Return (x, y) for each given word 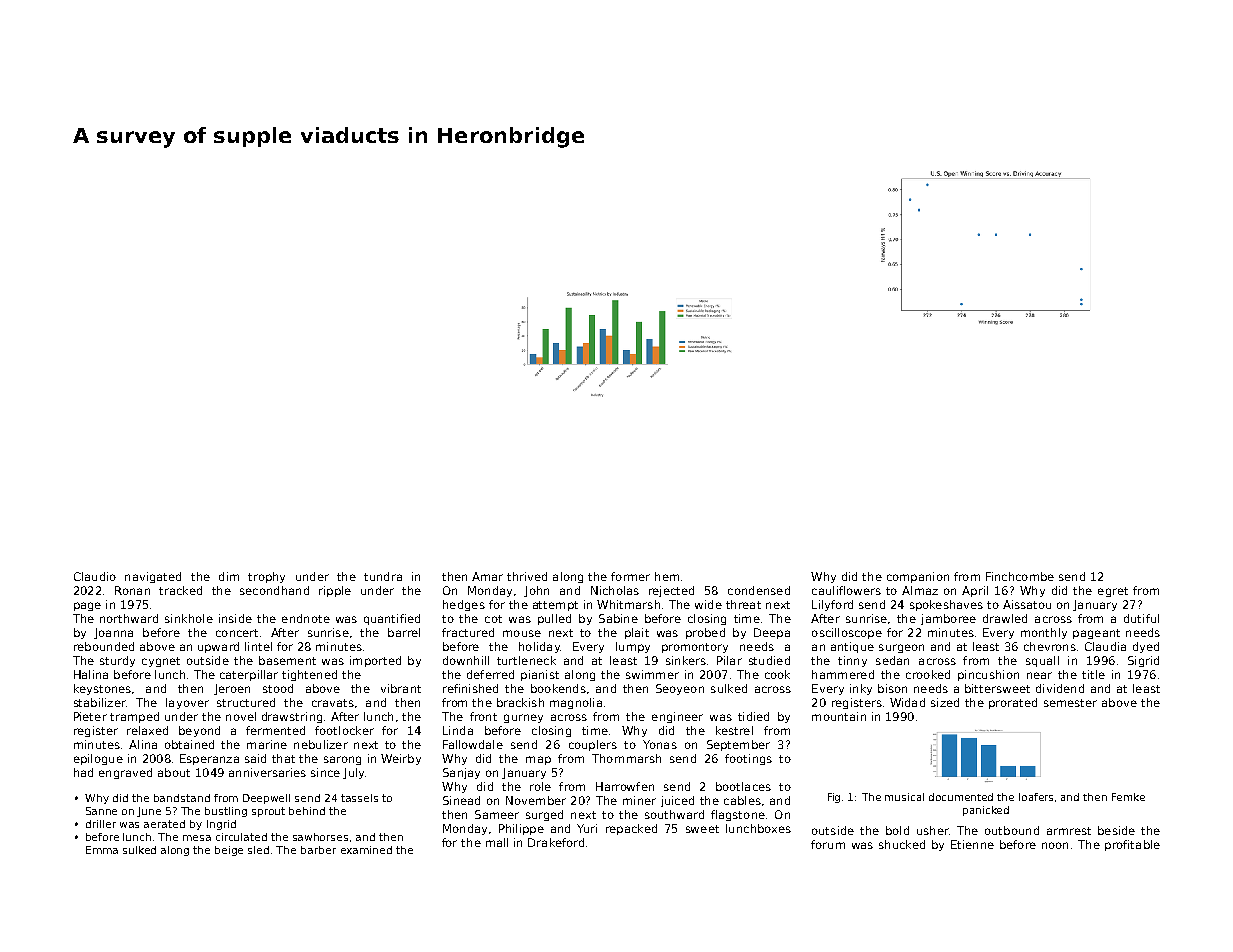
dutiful (1141, 618)
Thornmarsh (626, 758)
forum (828, 844)
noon (1055, 845)
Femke (1128, 797)
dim (229, 576)
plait (637, 633)
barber (318, 850)
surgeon (901, 648)
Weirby (401, 759)
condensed (759, 590)
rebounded (104, 646)
